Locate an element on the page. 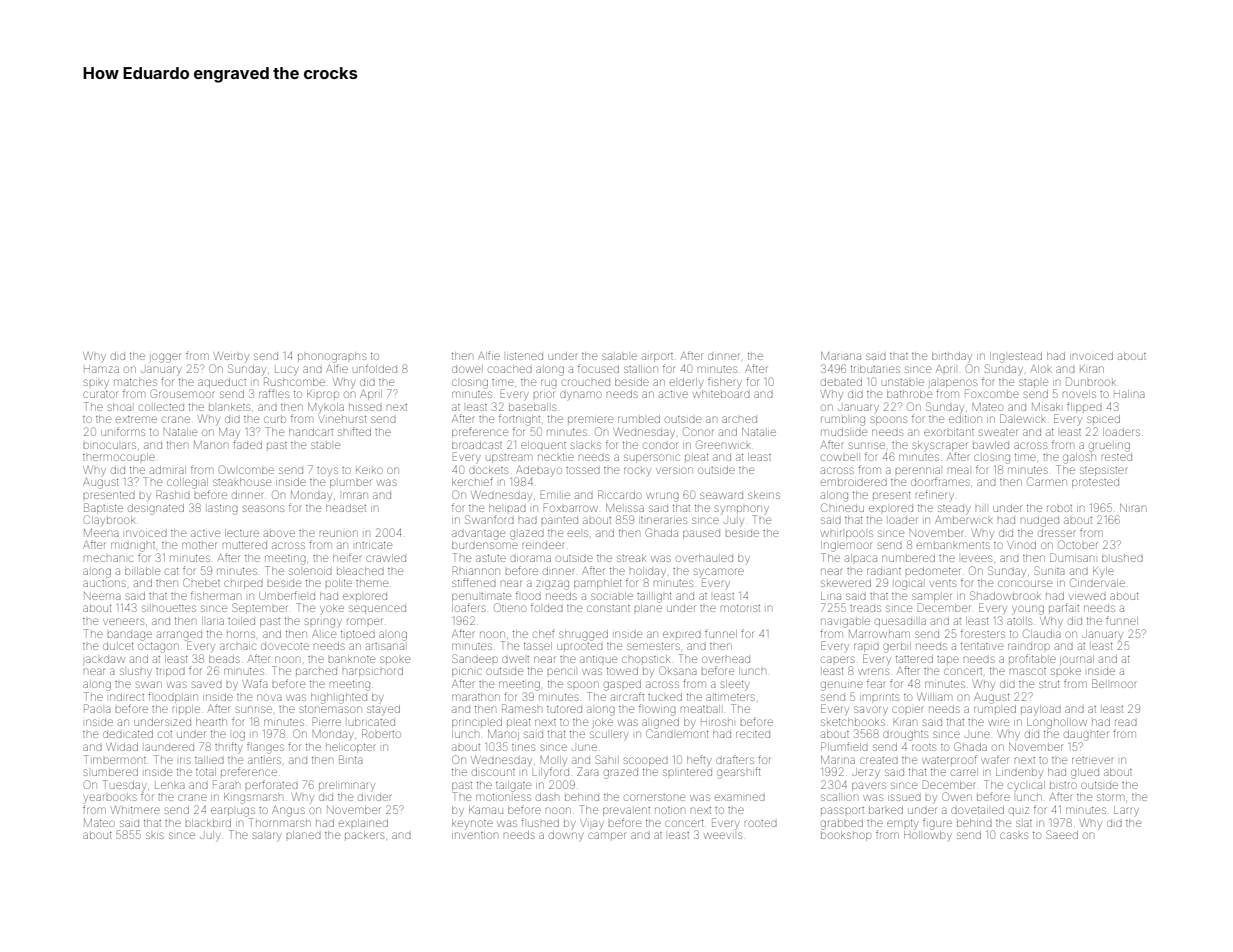 The height and width of the document is (952, 1233). Claudia is located at coordinates (1042, 633).
